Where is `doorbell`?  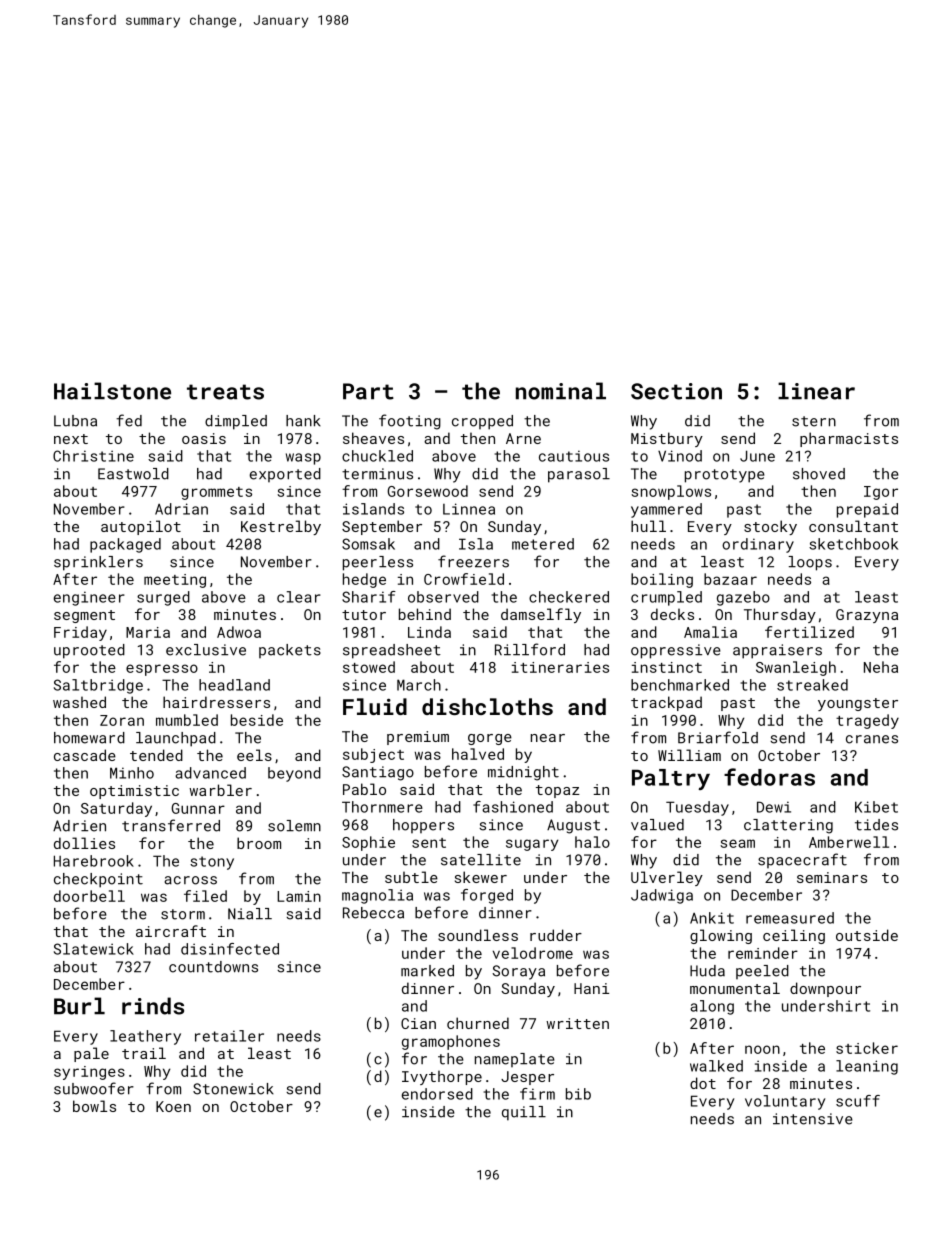
doorbell is located at coordinates (89, 896).
